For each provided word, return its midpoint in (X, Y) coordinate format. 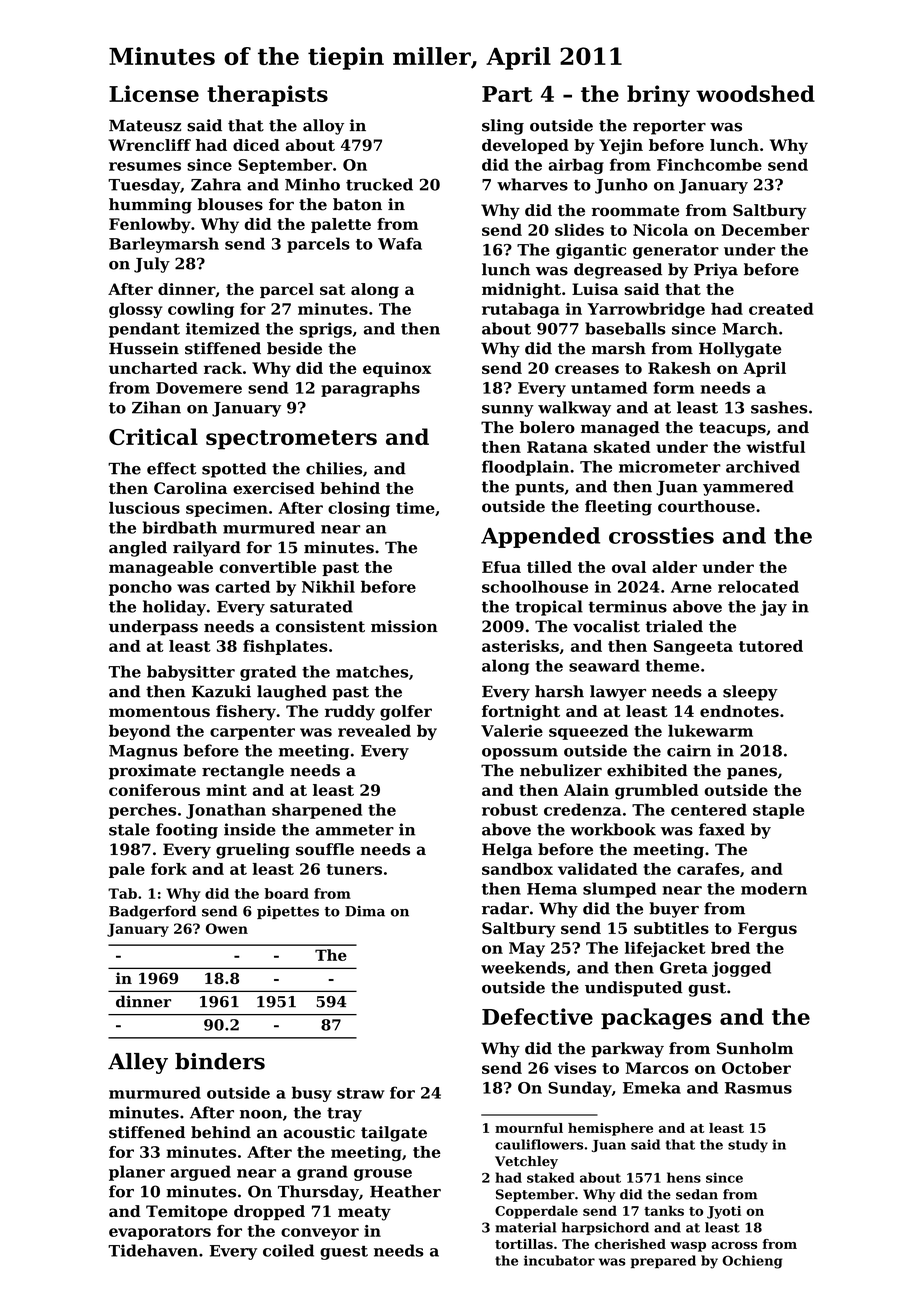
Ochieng (752, 1262)
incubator (559, 1260)
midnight (521, 291)
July (152, 265)
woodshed (755, 93)
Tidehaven (153, 1250)
